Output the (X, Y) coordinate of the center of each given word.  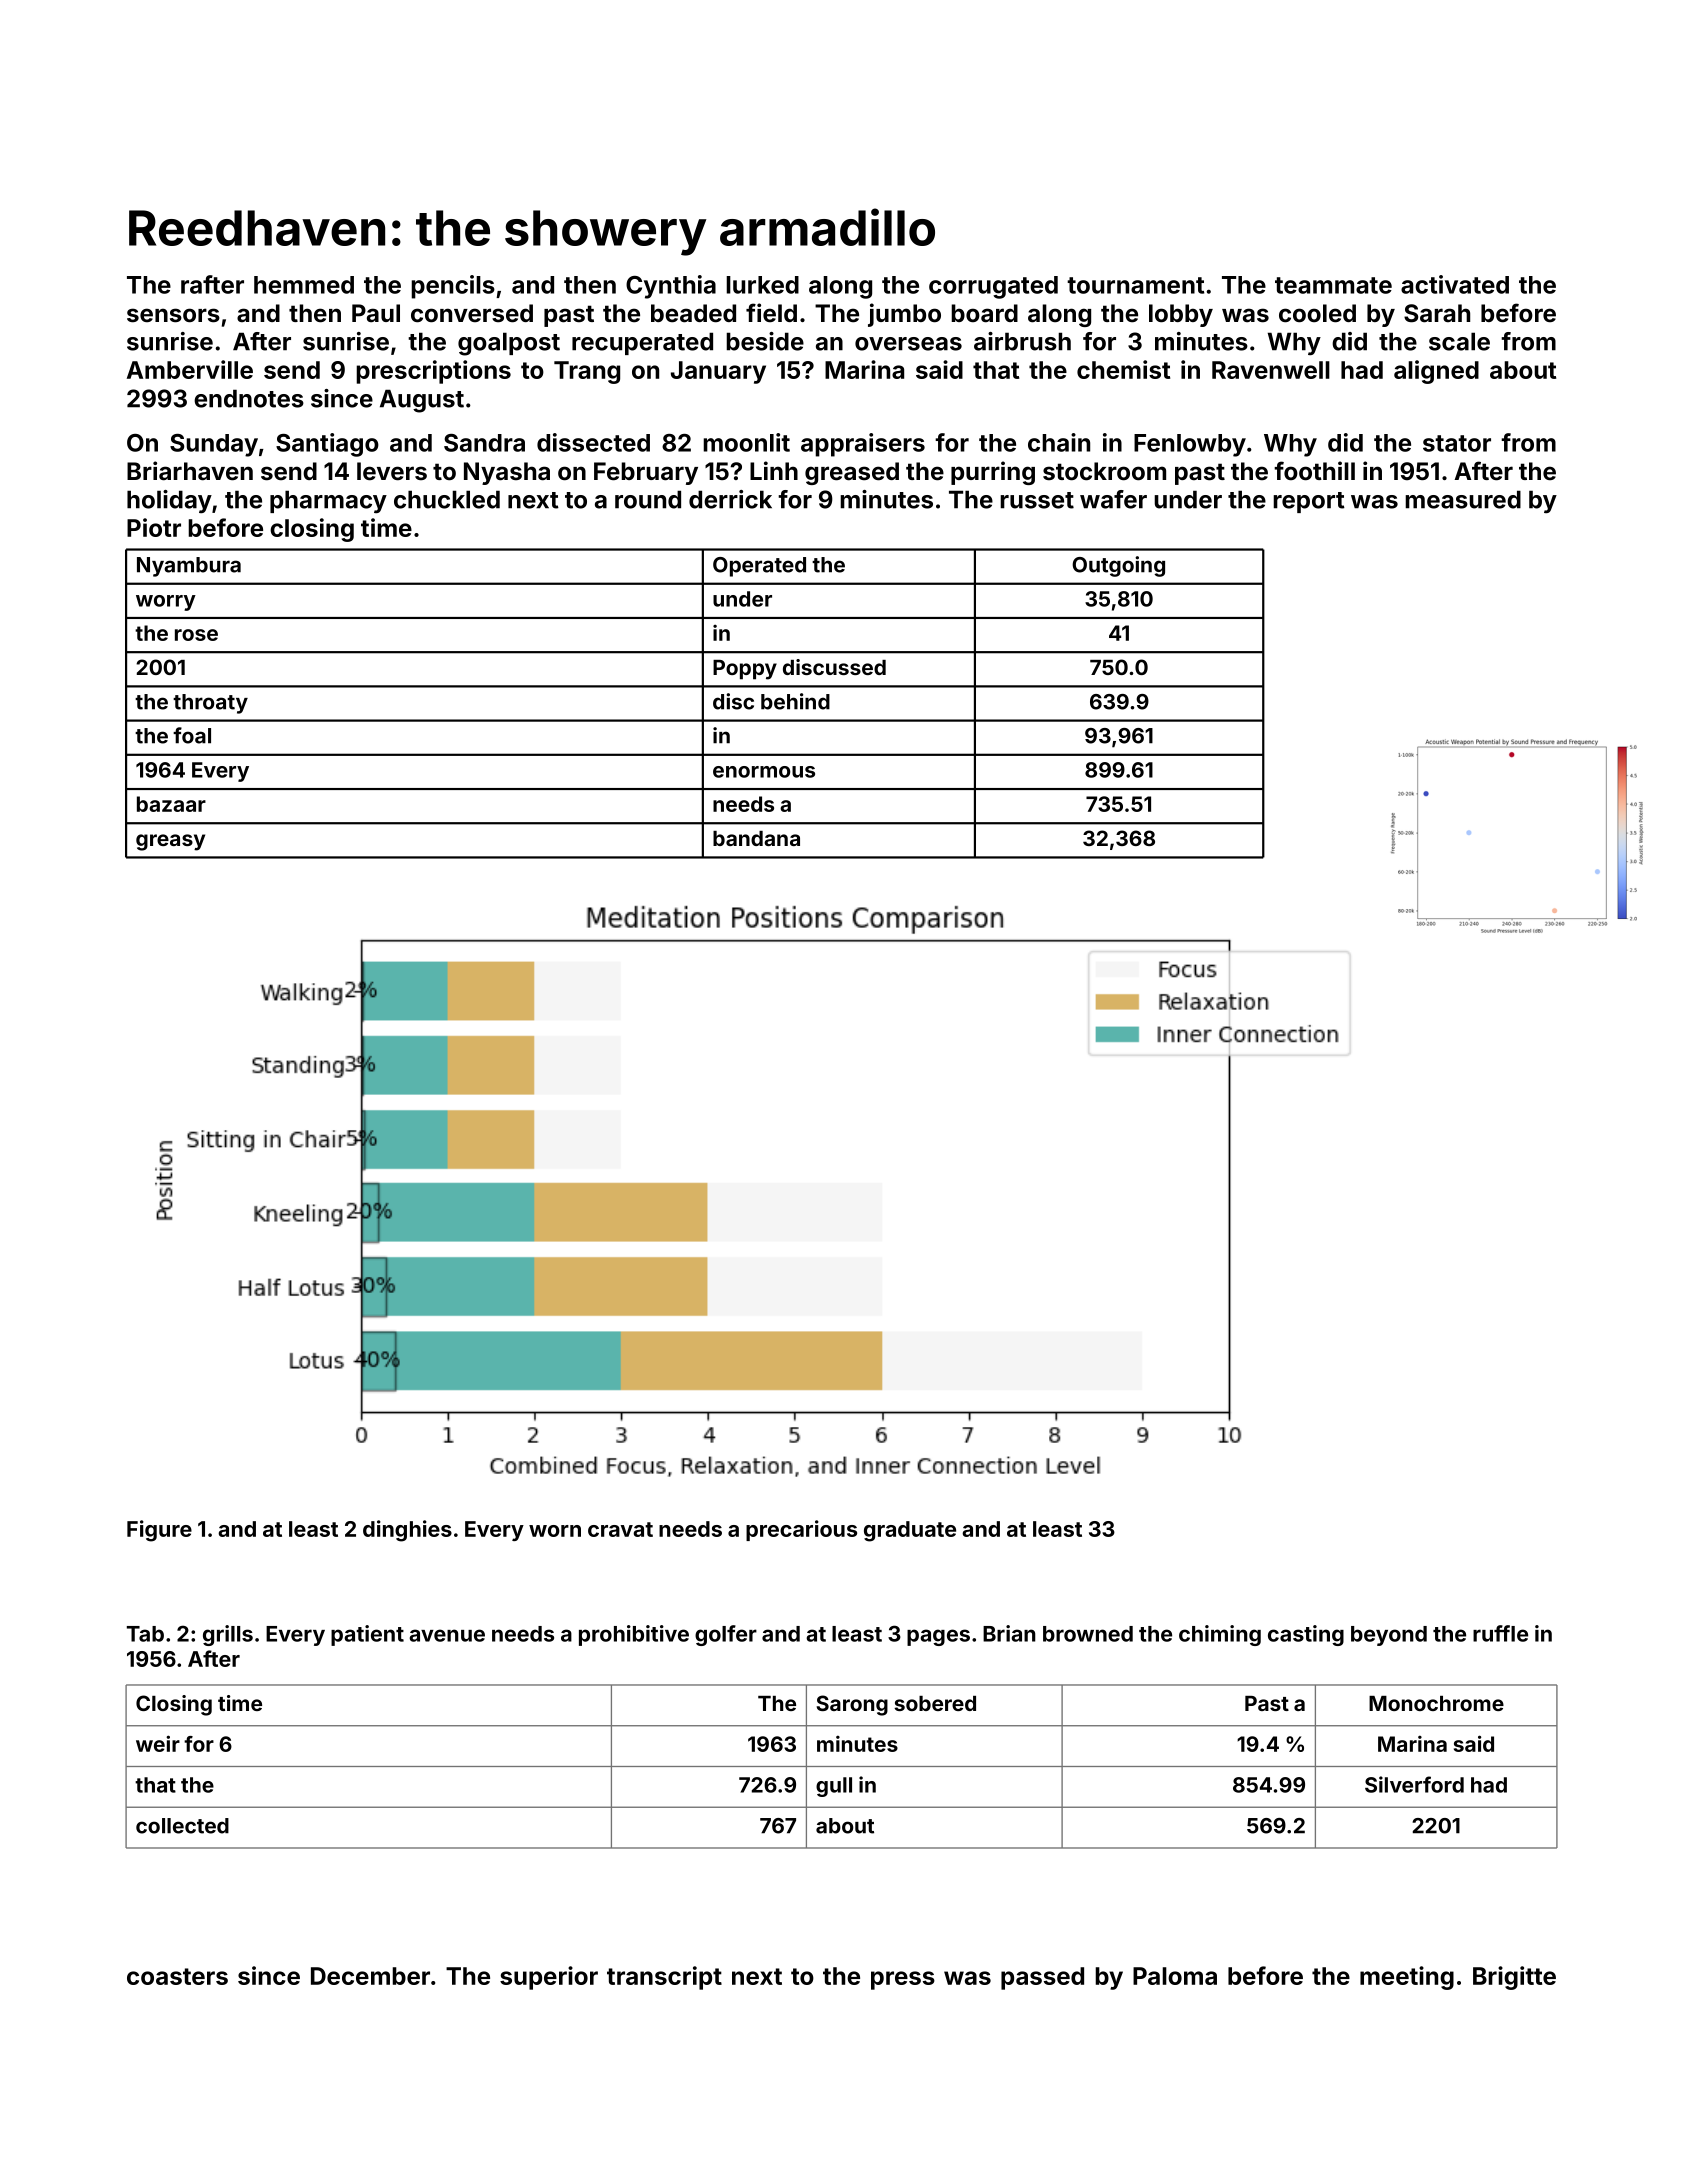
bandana (756, 838)
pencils (453, 287)
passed (1042, 1978)
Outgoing (1118, 566)
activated (1455, 284)
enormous (764, 772)
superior (549, 1978)
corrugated (993, 287)
